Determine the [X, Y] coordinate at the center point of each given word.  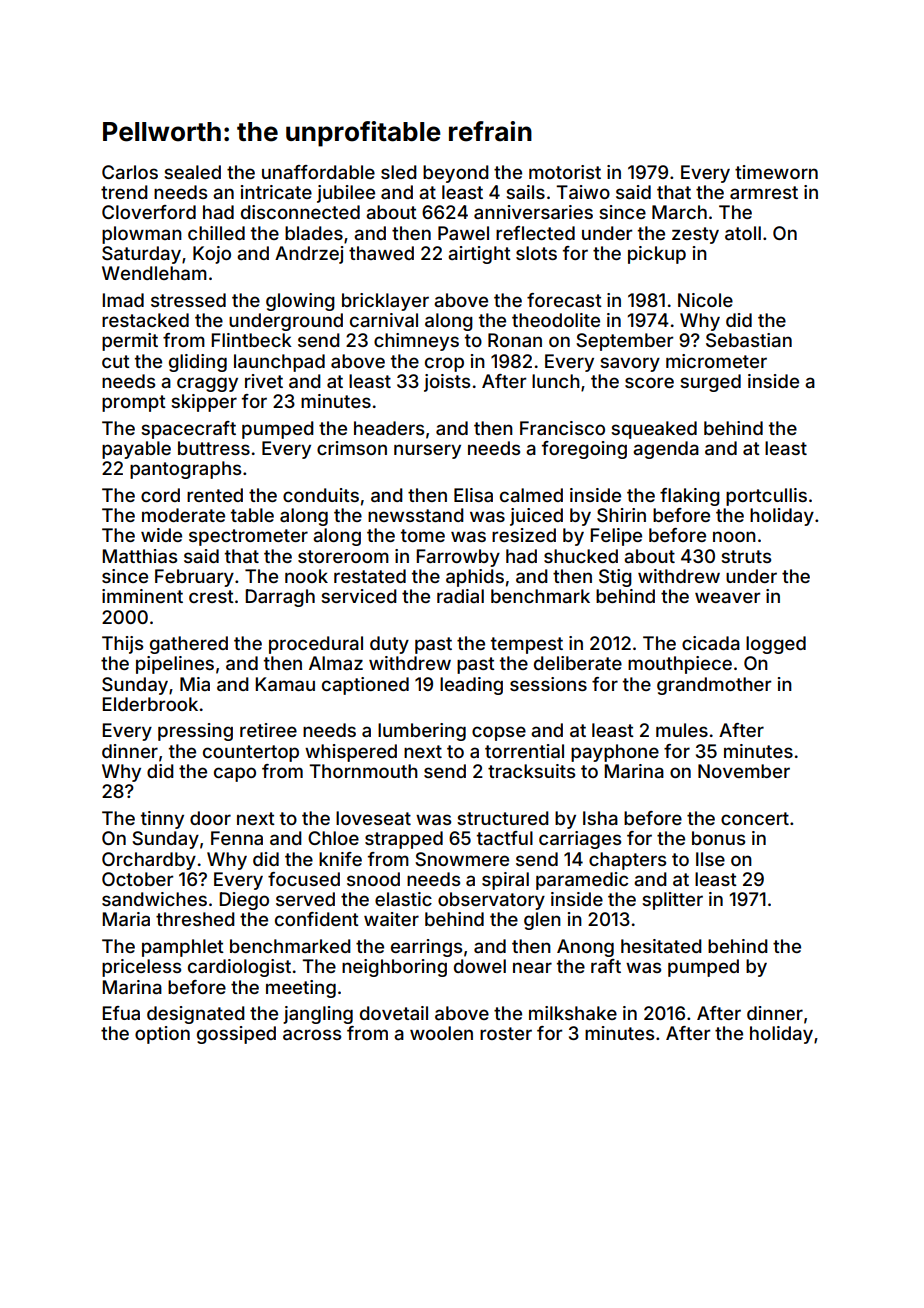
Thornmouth [363, 771]
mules [682, 730]
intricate [276, 192]
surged [710, 383]
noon [734, 536]
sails [525, 192]
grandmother [714, 686]
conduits [321, 495]
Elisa [473, 495]
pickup [657, 255]
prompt [134, 403]
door [210, 818]
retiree [268, 730]
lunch [556, 381]
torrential [524, 751]
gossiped [236, 1035]
